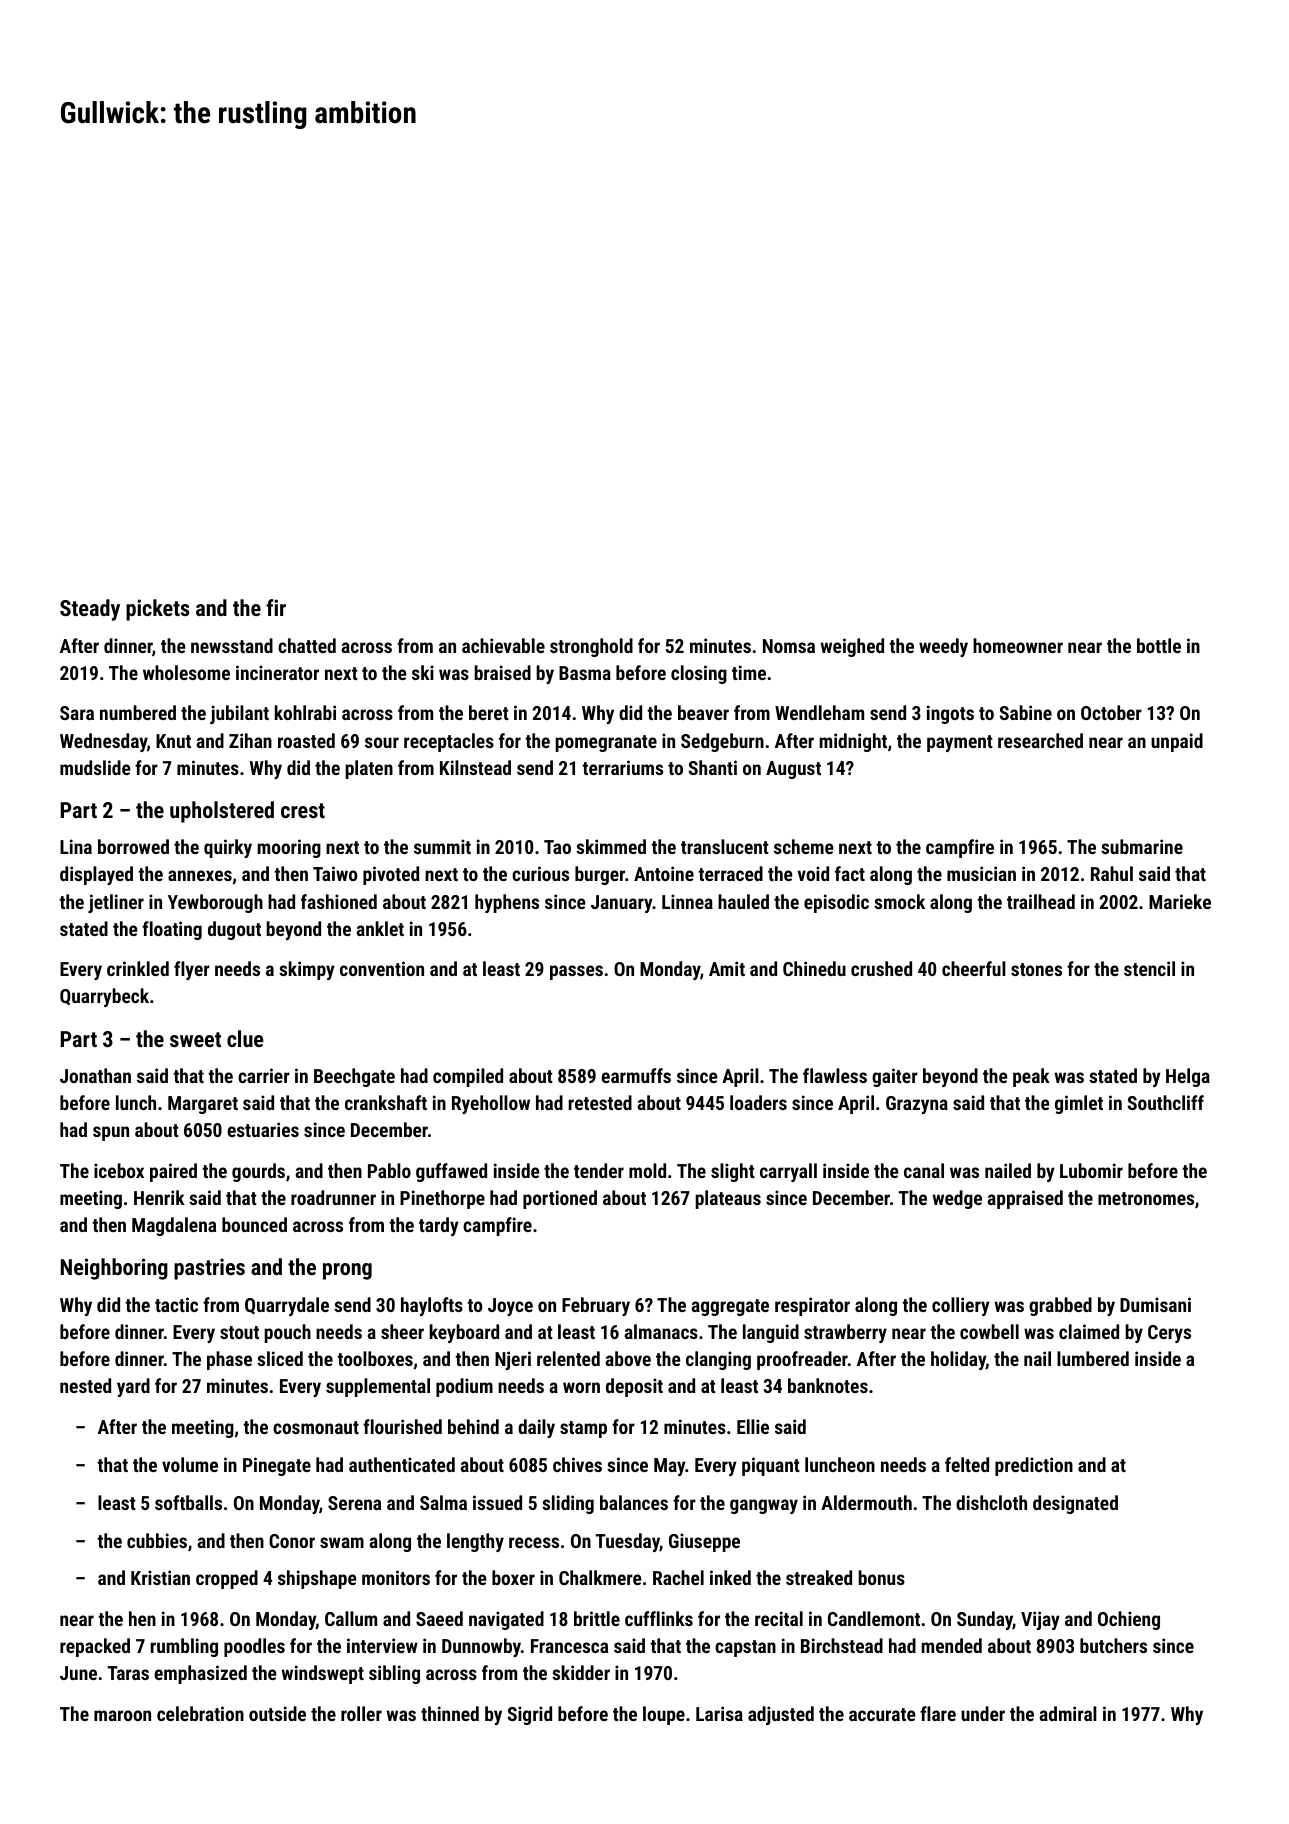  I want to click on maroon, so click(122, 1715).
